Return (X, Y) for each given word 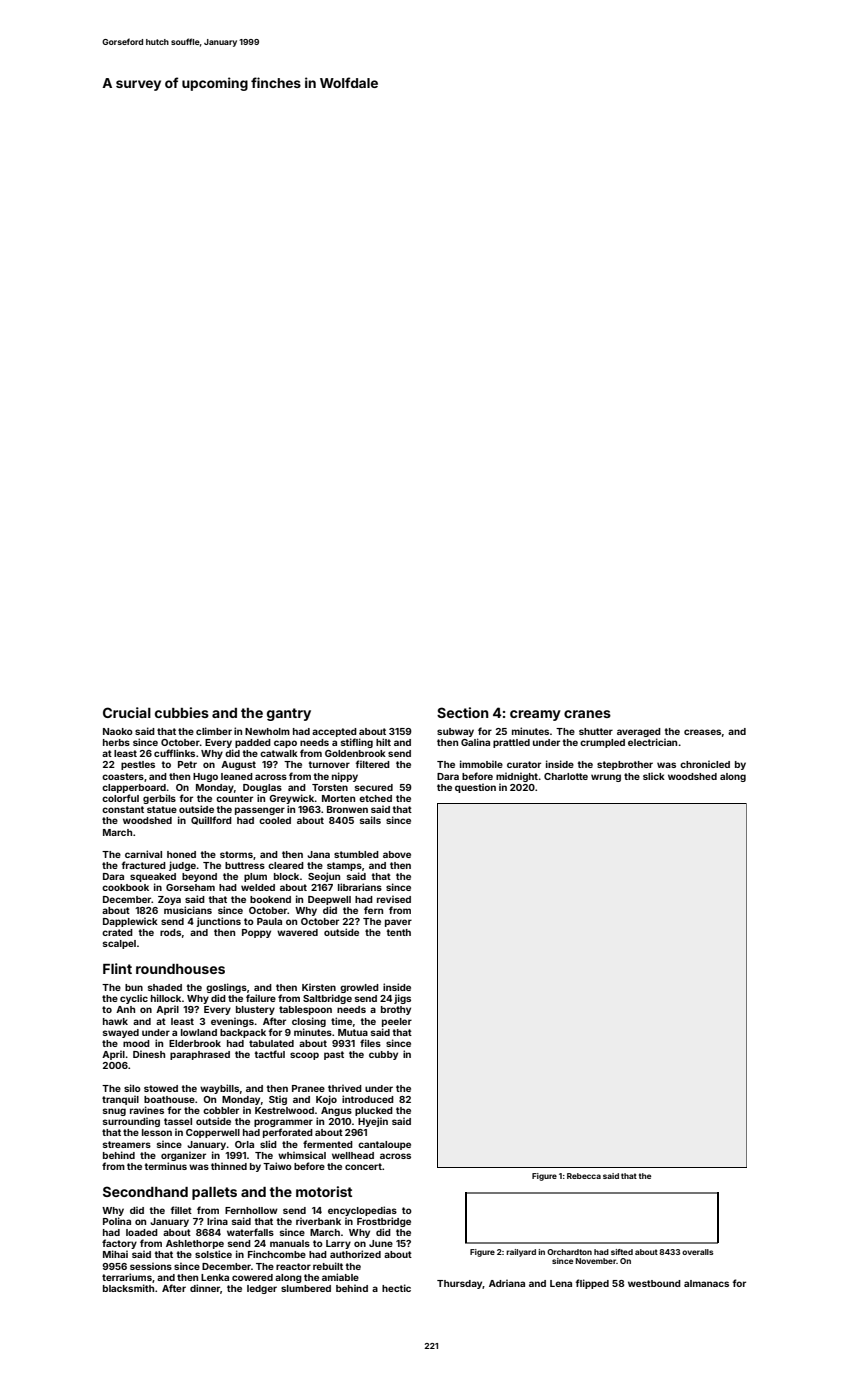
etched (375, 798)
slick (654, 776)
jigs (402, 999)
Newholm (267, 731)
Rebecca (584, 1176)
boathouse (169, 1099)
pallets (214, 1193)
